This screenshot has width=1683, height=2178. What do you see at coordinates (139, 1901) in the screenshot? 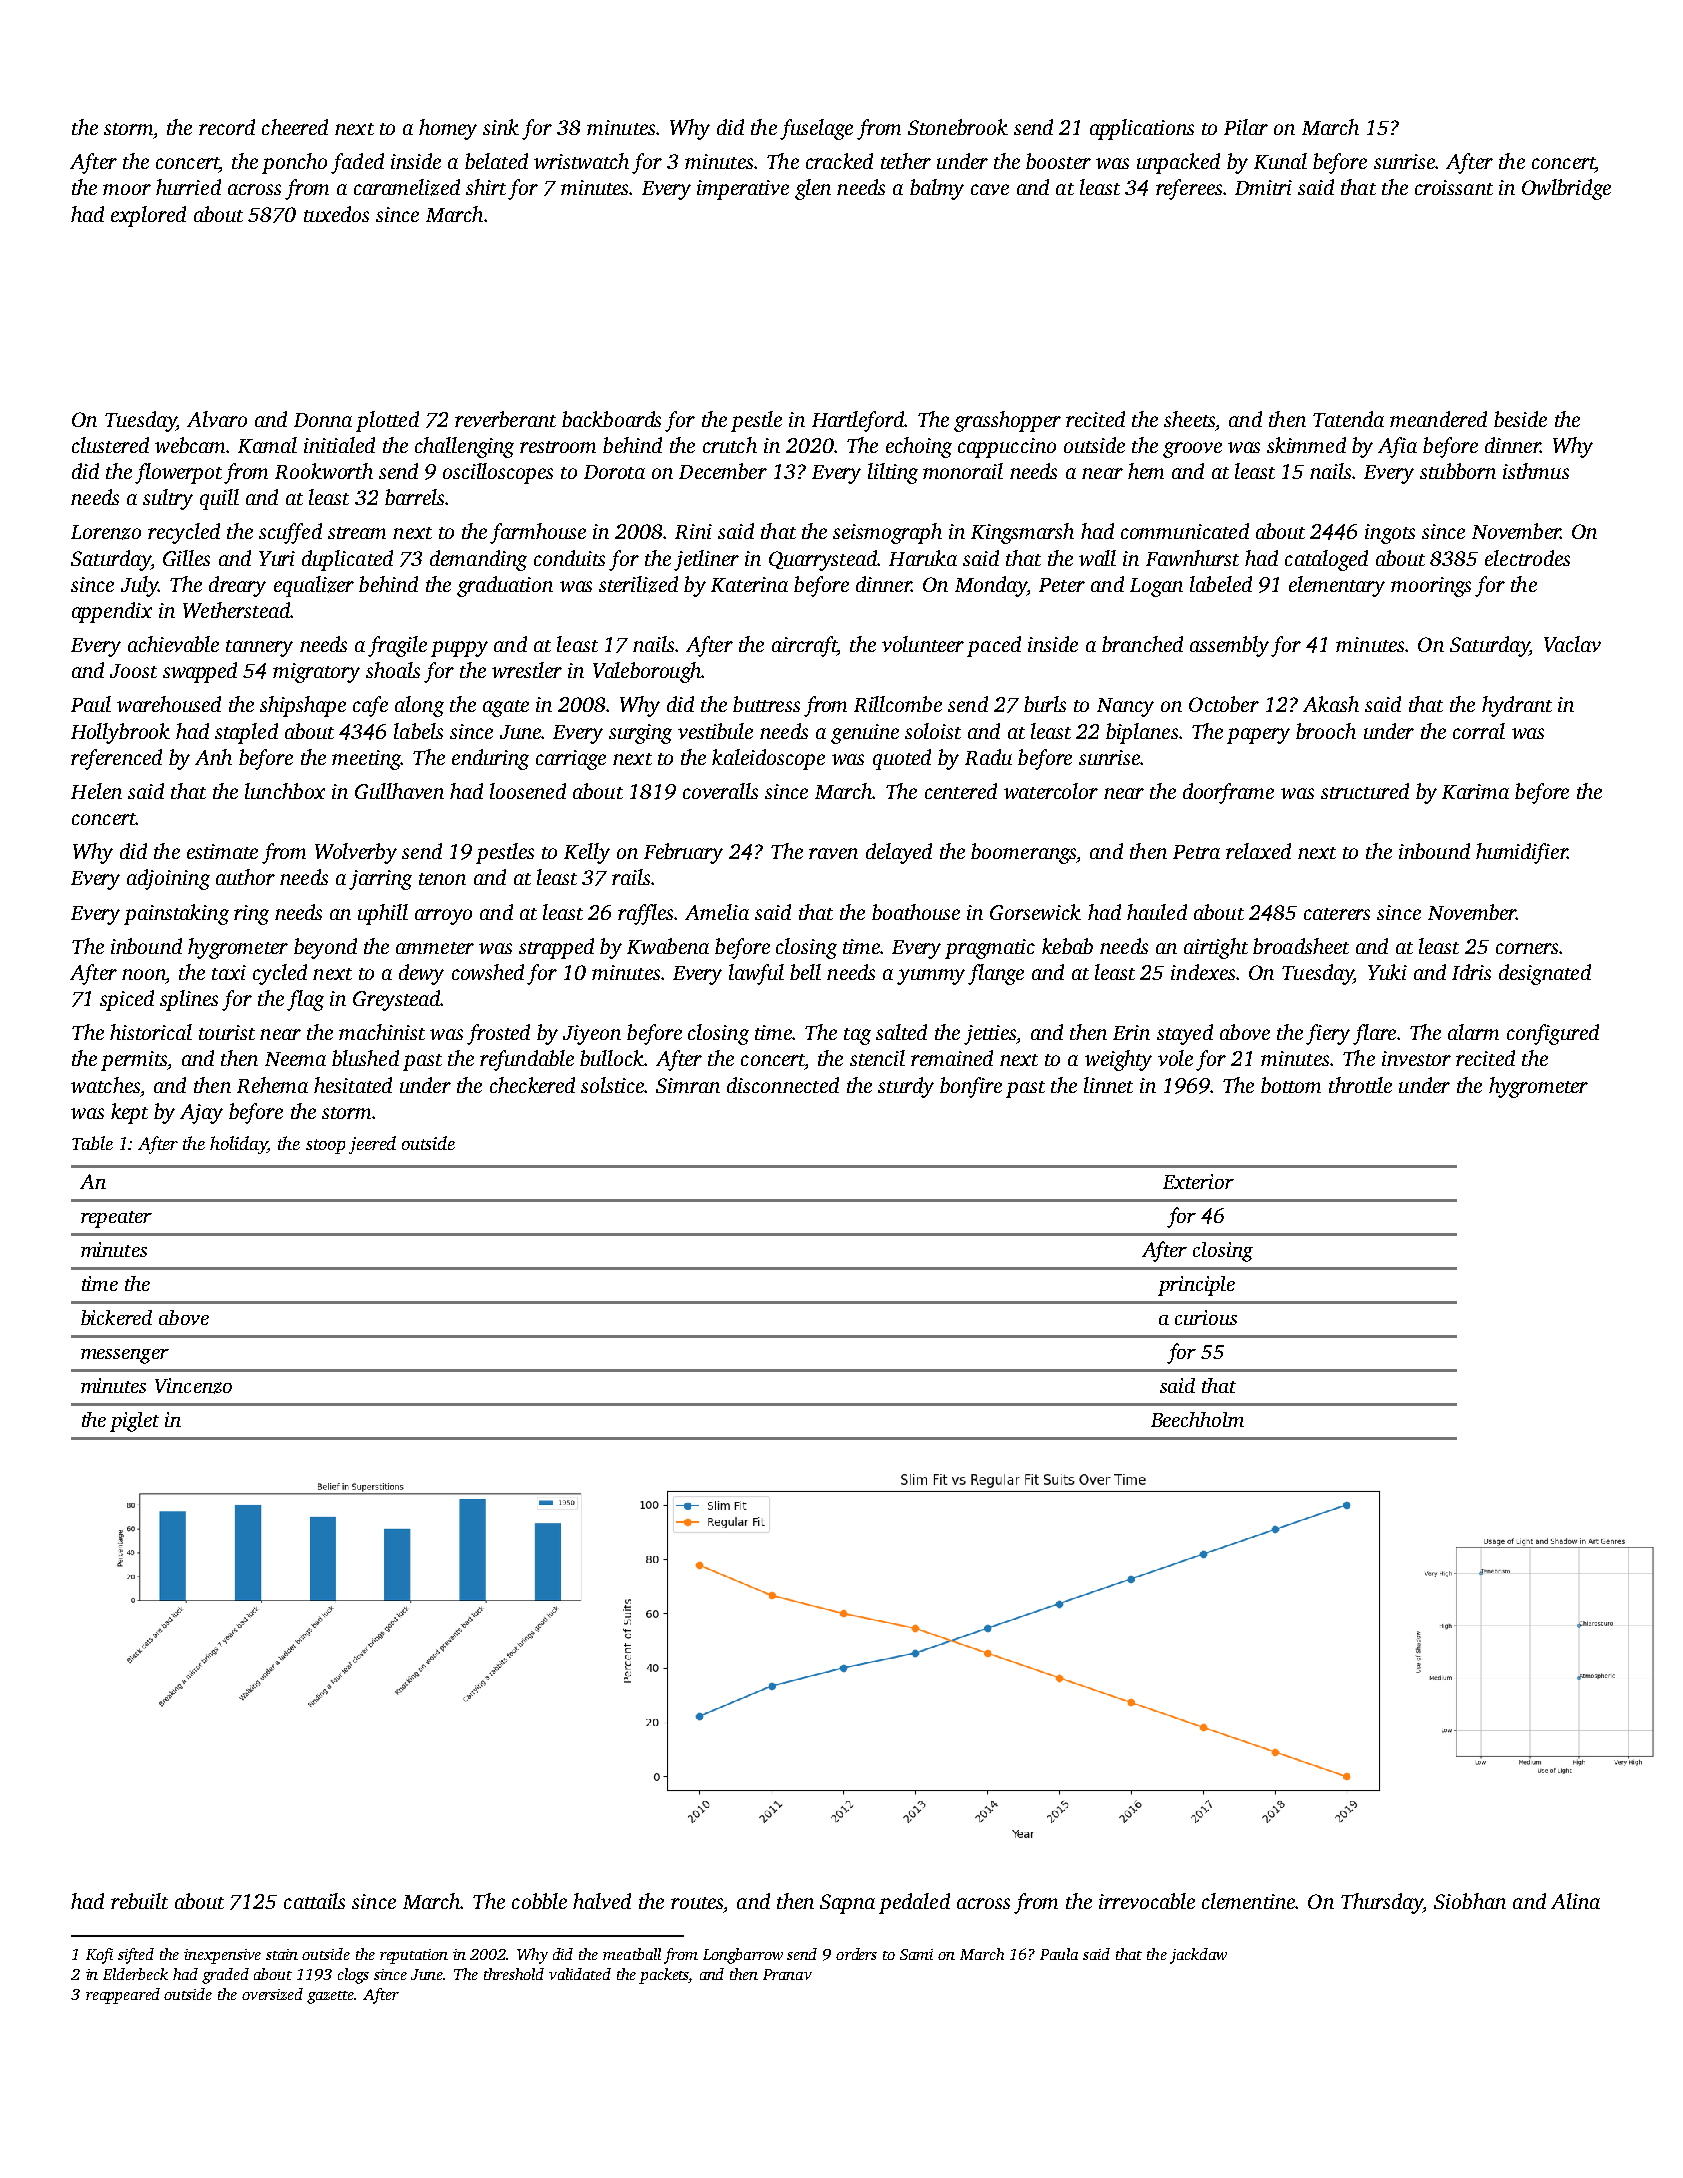
I see `rebuilt` at bounding box center [139, 1901].
